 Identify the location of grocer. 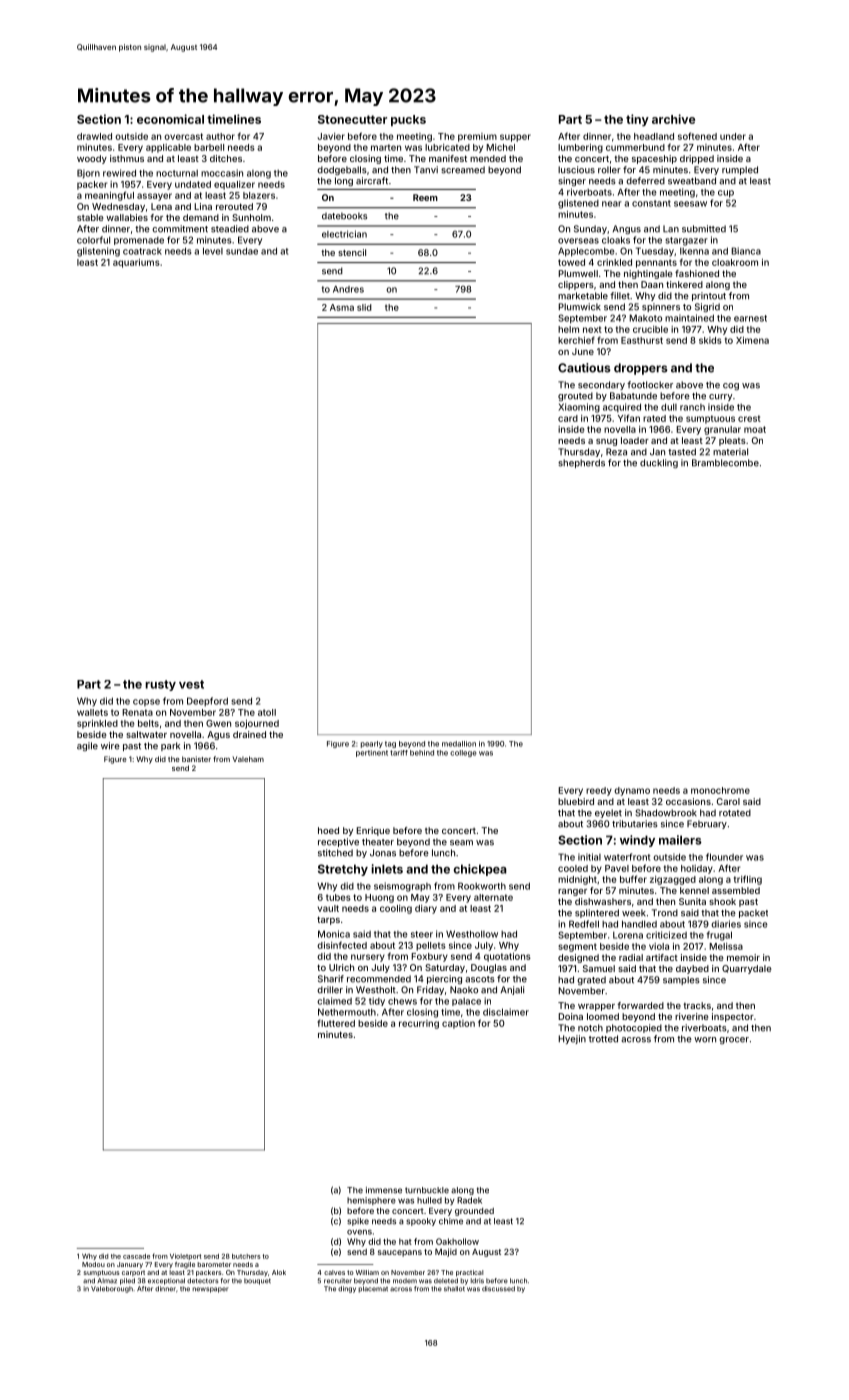
(734, 1040).
